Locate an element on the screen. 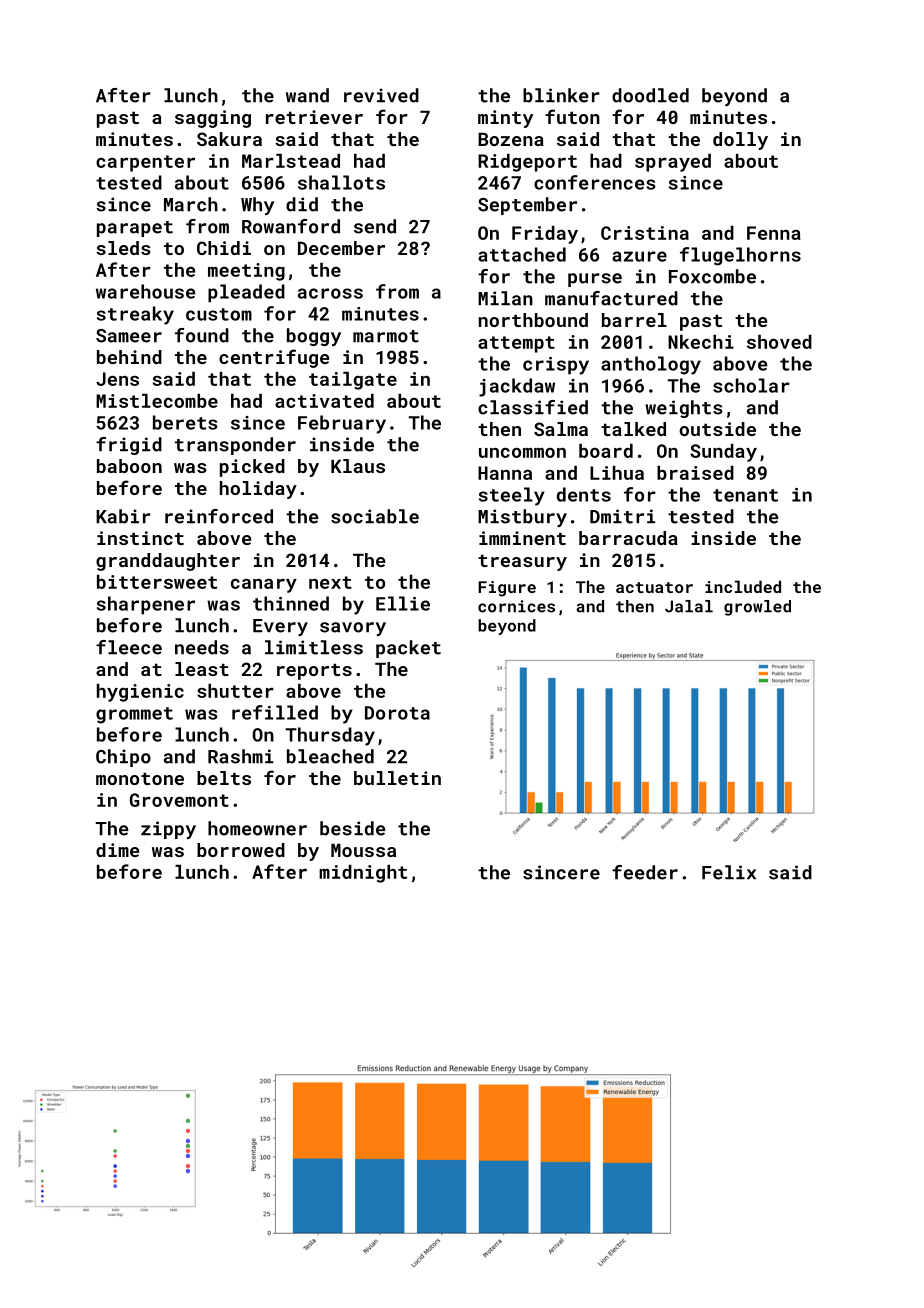  dolly is located at coordinates (740, 141).
